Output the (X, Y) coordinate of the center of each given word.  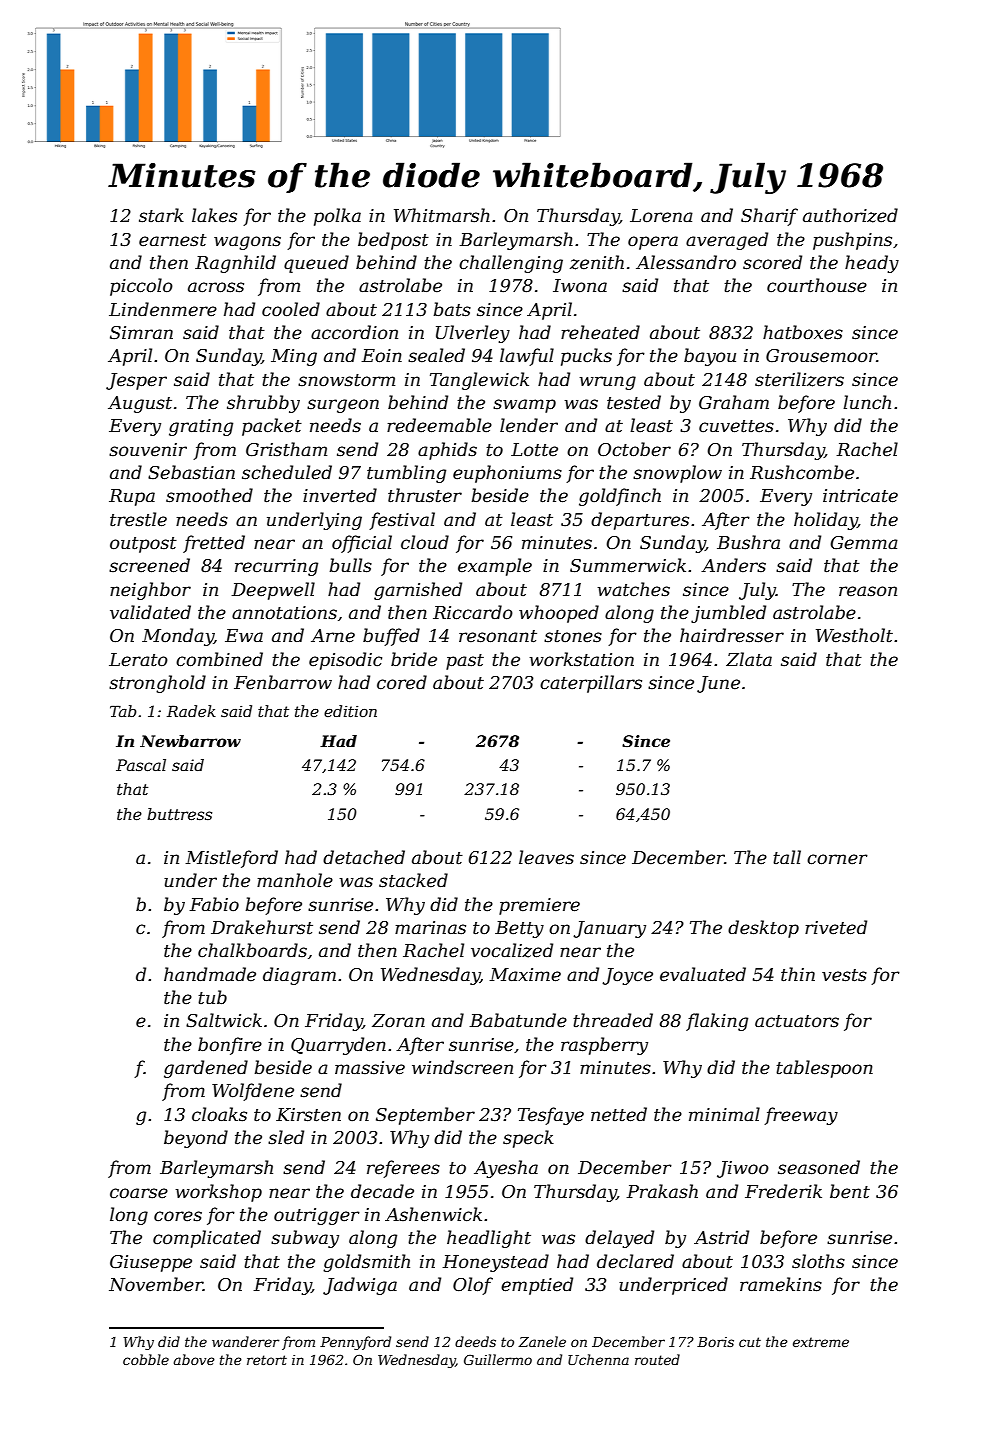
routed (657, 1359)
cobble (146, 1359)
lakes (214, 215)
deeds (475, 1341)
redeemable (439, 425)
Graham (734, 402)
